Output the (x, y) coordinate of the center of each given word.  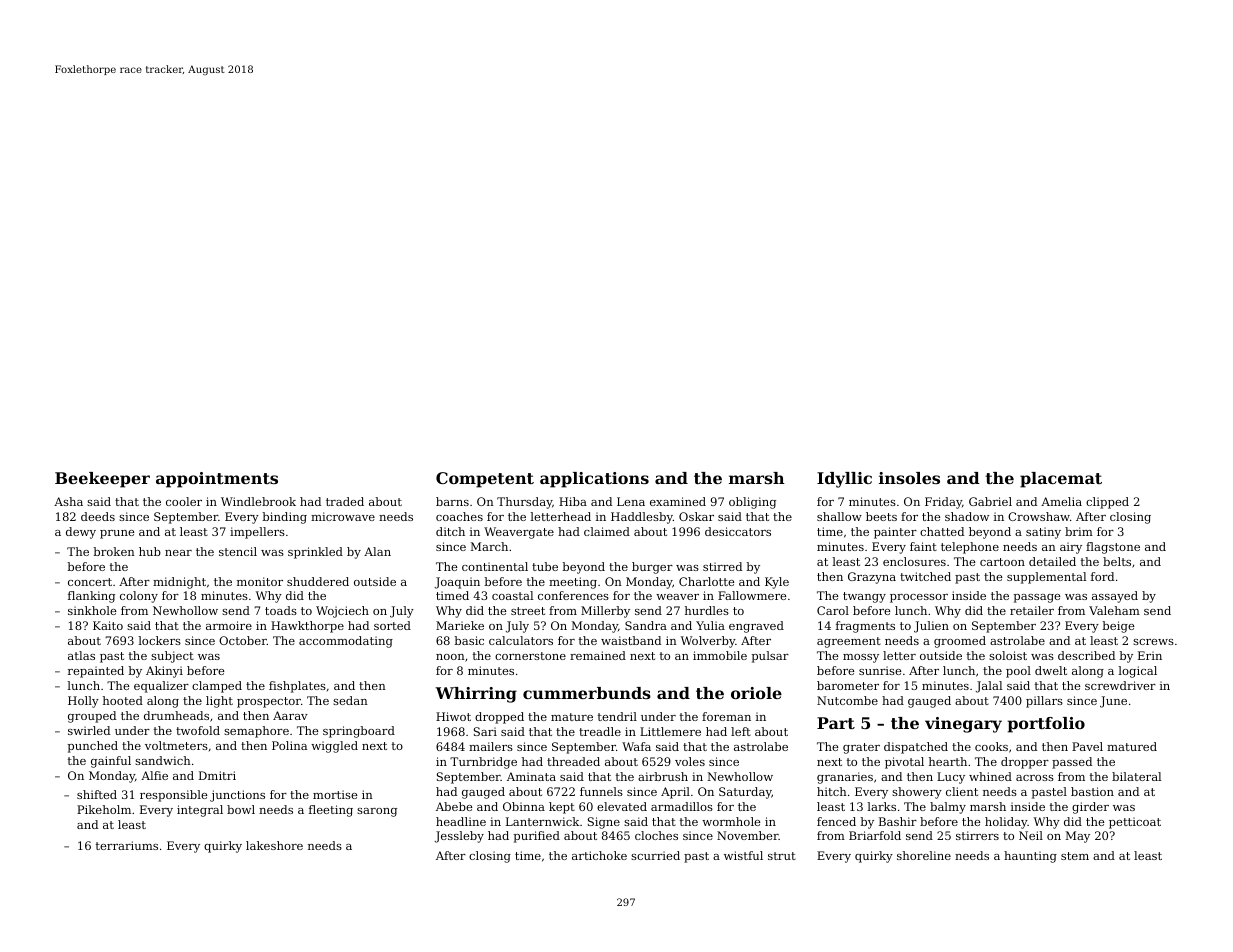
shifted (97, 794)
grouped (92, 717)
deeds (98, 516)
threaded (573, 761)
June (1113, 702)
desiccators (738, 531)
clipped (1107, 503)
